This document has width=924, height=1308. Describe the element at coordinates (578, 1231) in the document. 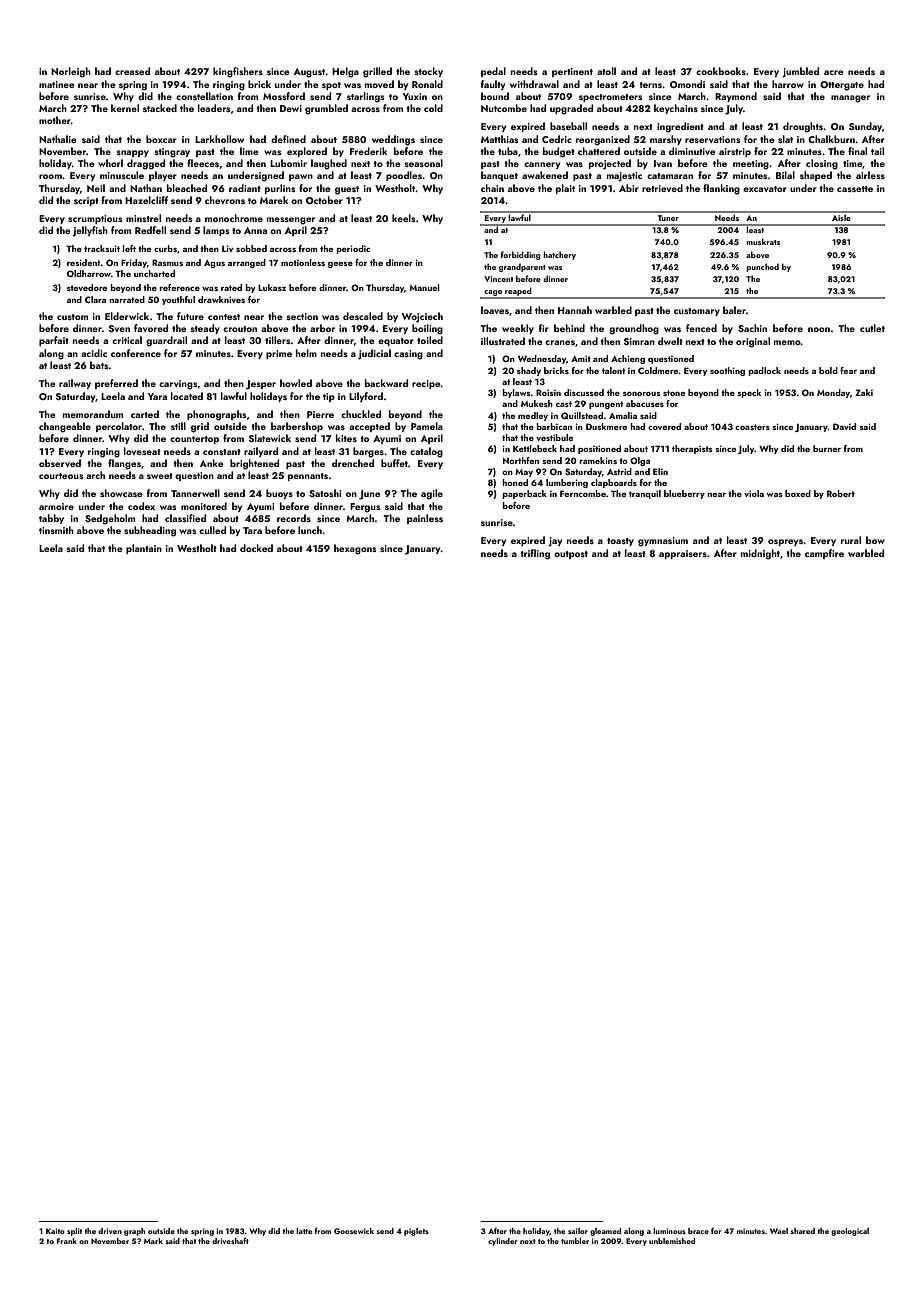

I see `sailor` at that location.
